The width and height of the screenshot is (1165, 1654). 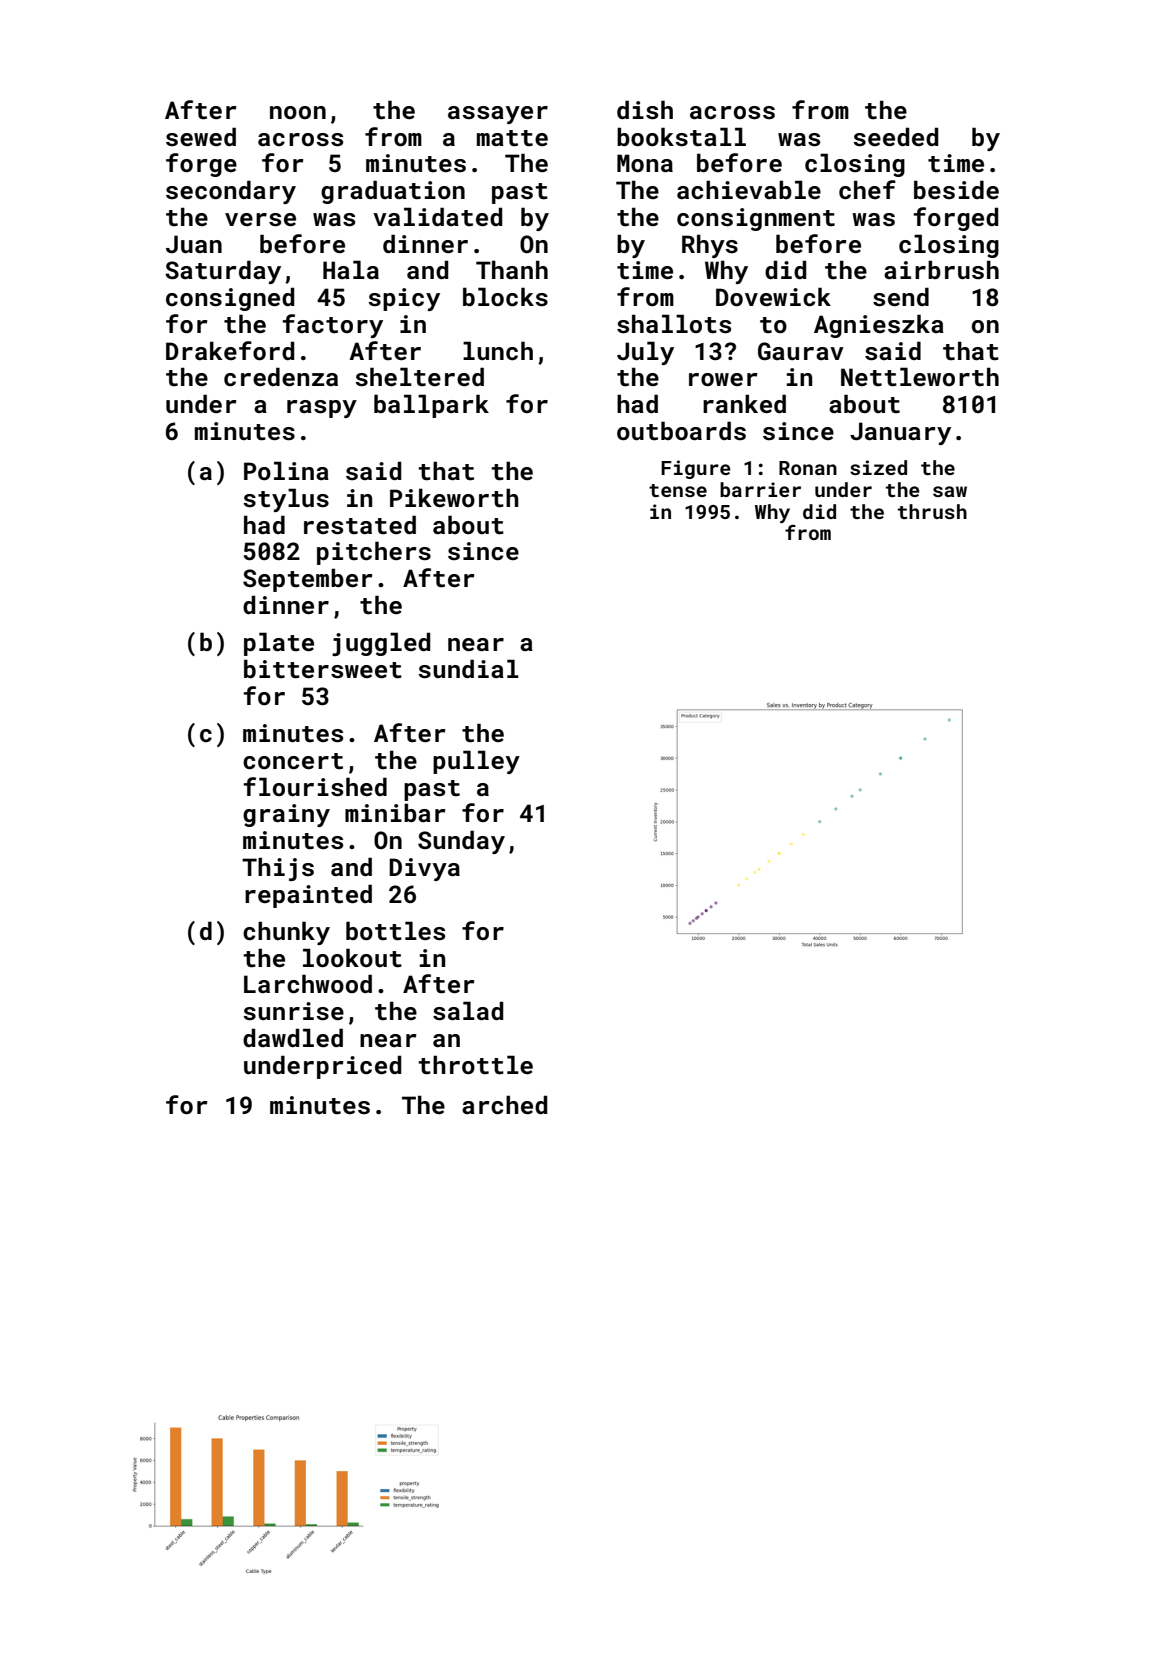 I want to click on Divya, so click(x=424, y=869).
